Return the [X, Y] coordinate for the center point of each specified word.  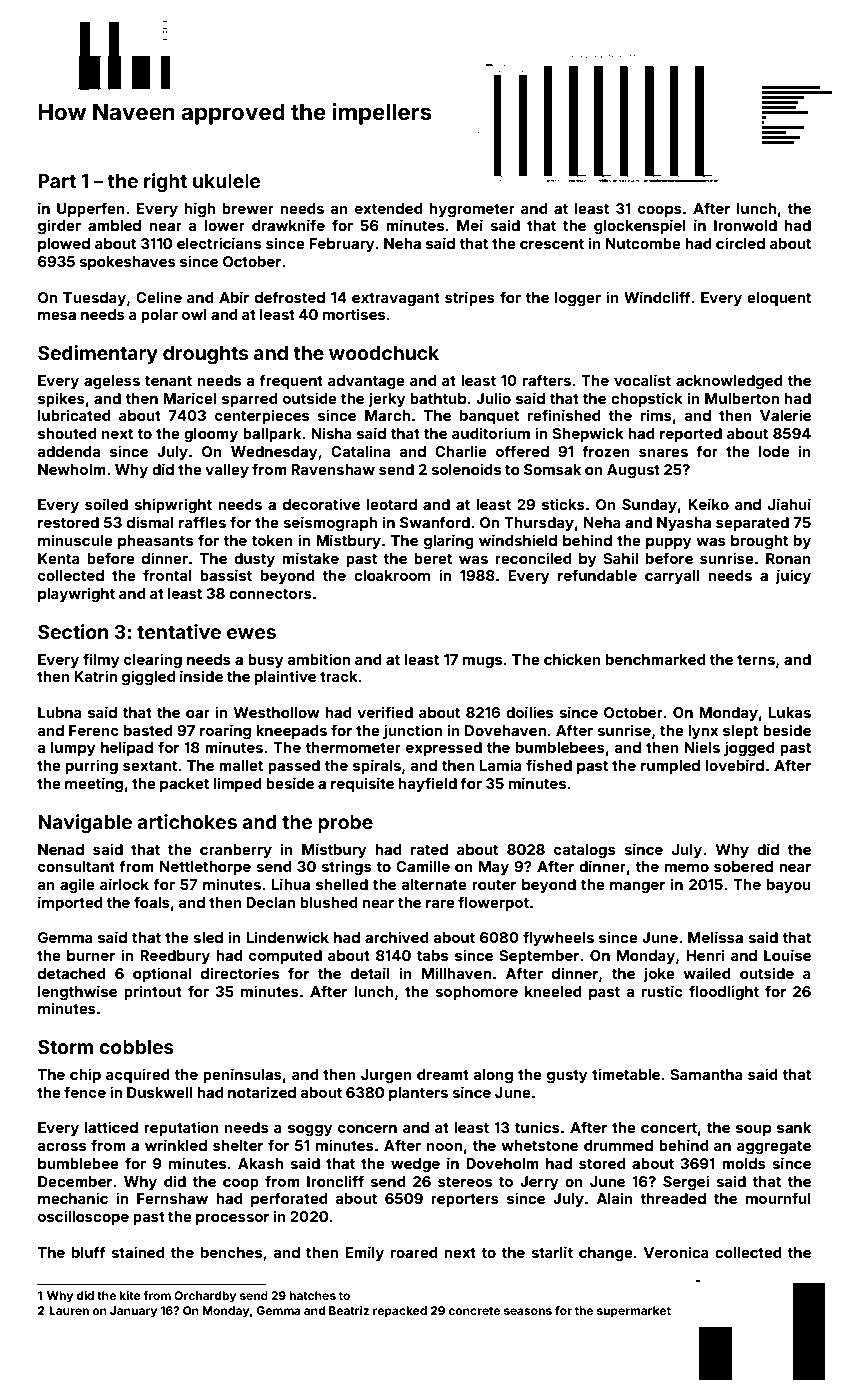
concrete [474, 1311]
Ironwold [745, 225]
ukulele [226, 181]
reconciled [533, 558]
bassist [226, 575]
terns [756, 660]
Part [57, 181]
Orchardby [205, 1297]
